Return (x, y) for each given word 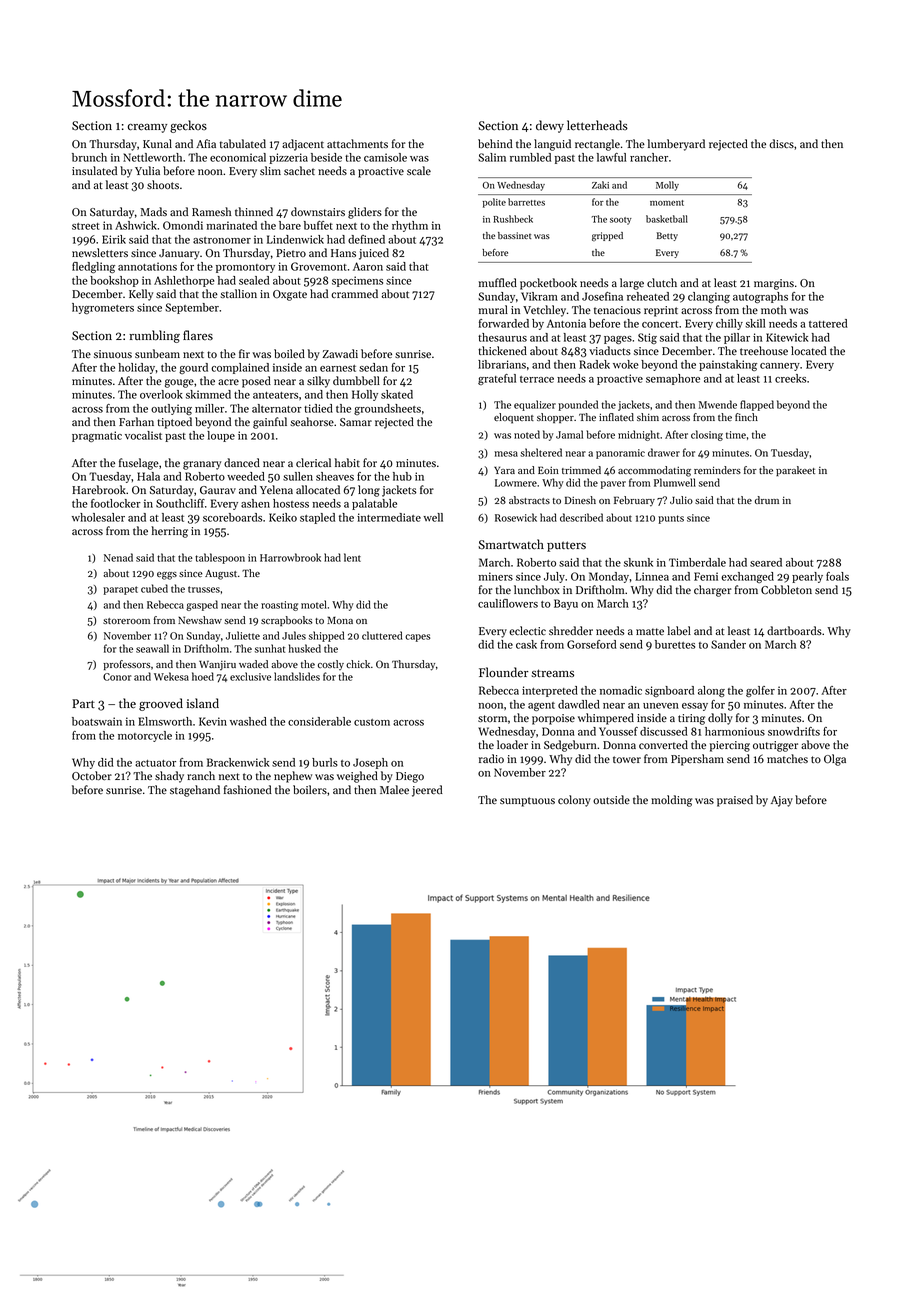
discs (781, 143)
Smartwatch (511, 544)
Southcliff (180, 503)
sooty (621, 221)
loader (512, 744)
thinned (254, 212)
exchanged (747, 577)
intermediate (389, 517)
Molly (667, 186)
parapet (120, 590)
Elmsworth (165, 721)
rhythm (410, 226)
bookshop (114, 281)
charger (713, 591)
